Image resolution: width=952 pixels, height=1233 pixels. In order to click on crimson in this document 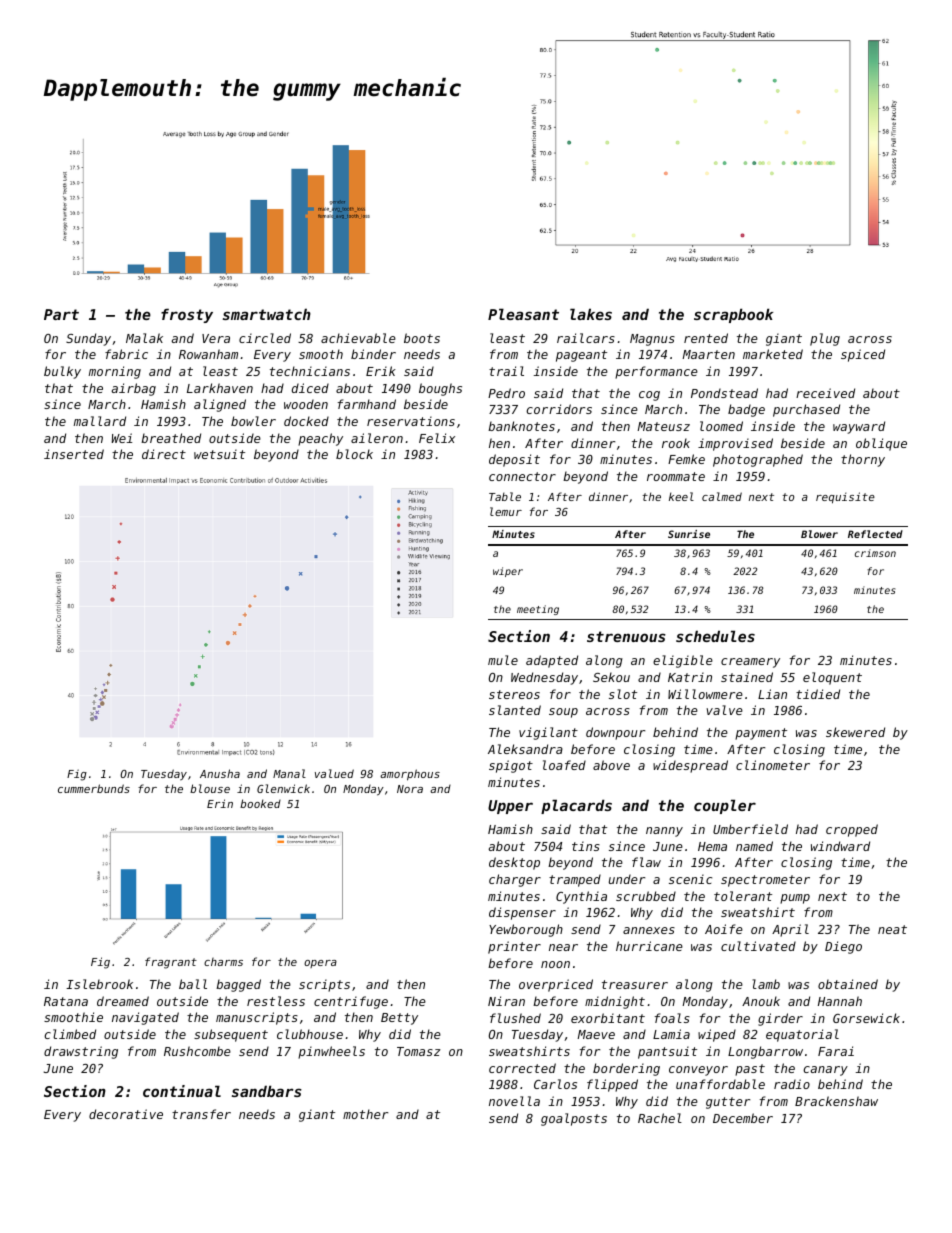, I will do `click(875, 553)`.
